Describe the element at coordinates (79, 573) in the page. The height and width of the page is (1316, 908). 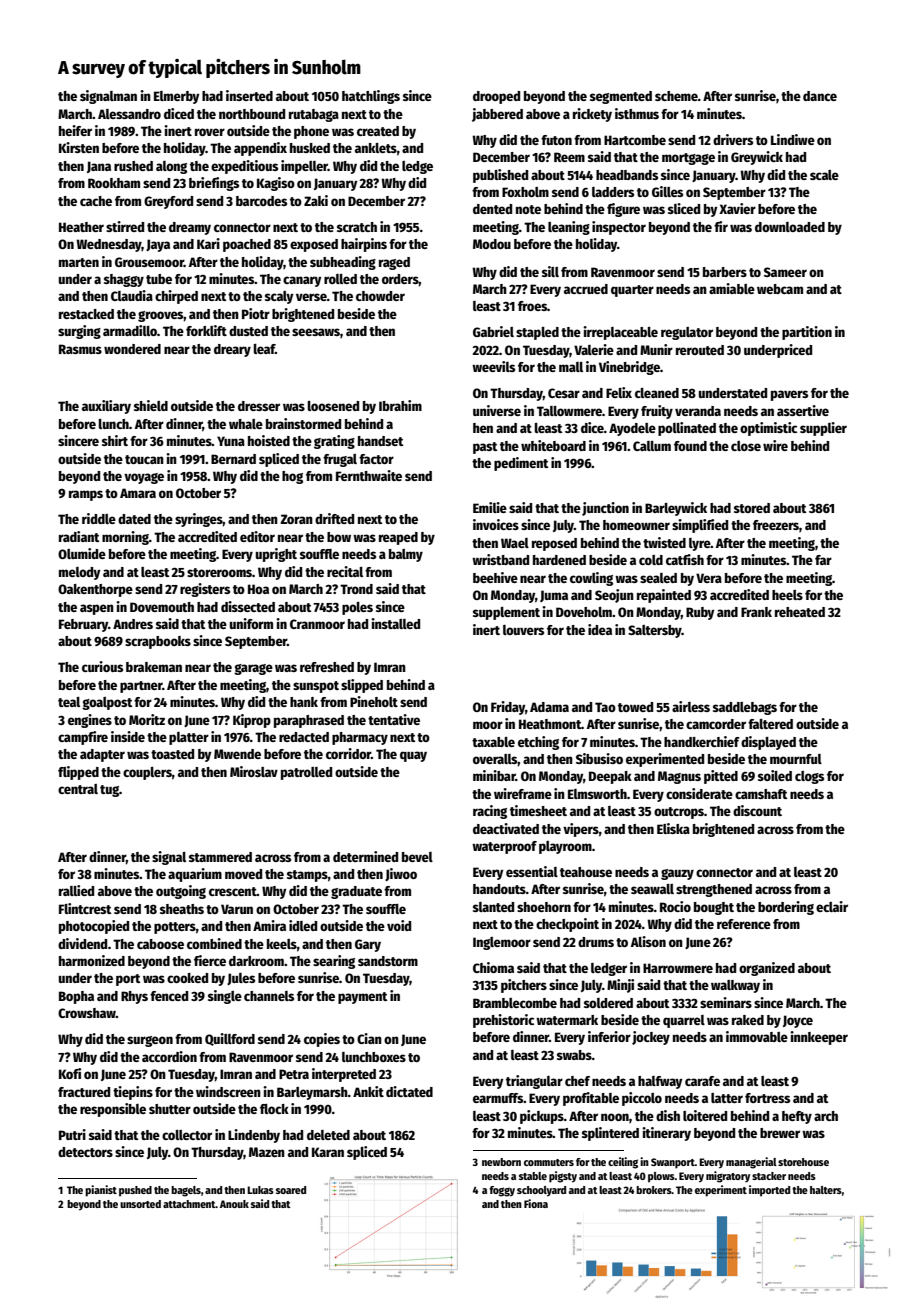
I see `melody` at that location.
